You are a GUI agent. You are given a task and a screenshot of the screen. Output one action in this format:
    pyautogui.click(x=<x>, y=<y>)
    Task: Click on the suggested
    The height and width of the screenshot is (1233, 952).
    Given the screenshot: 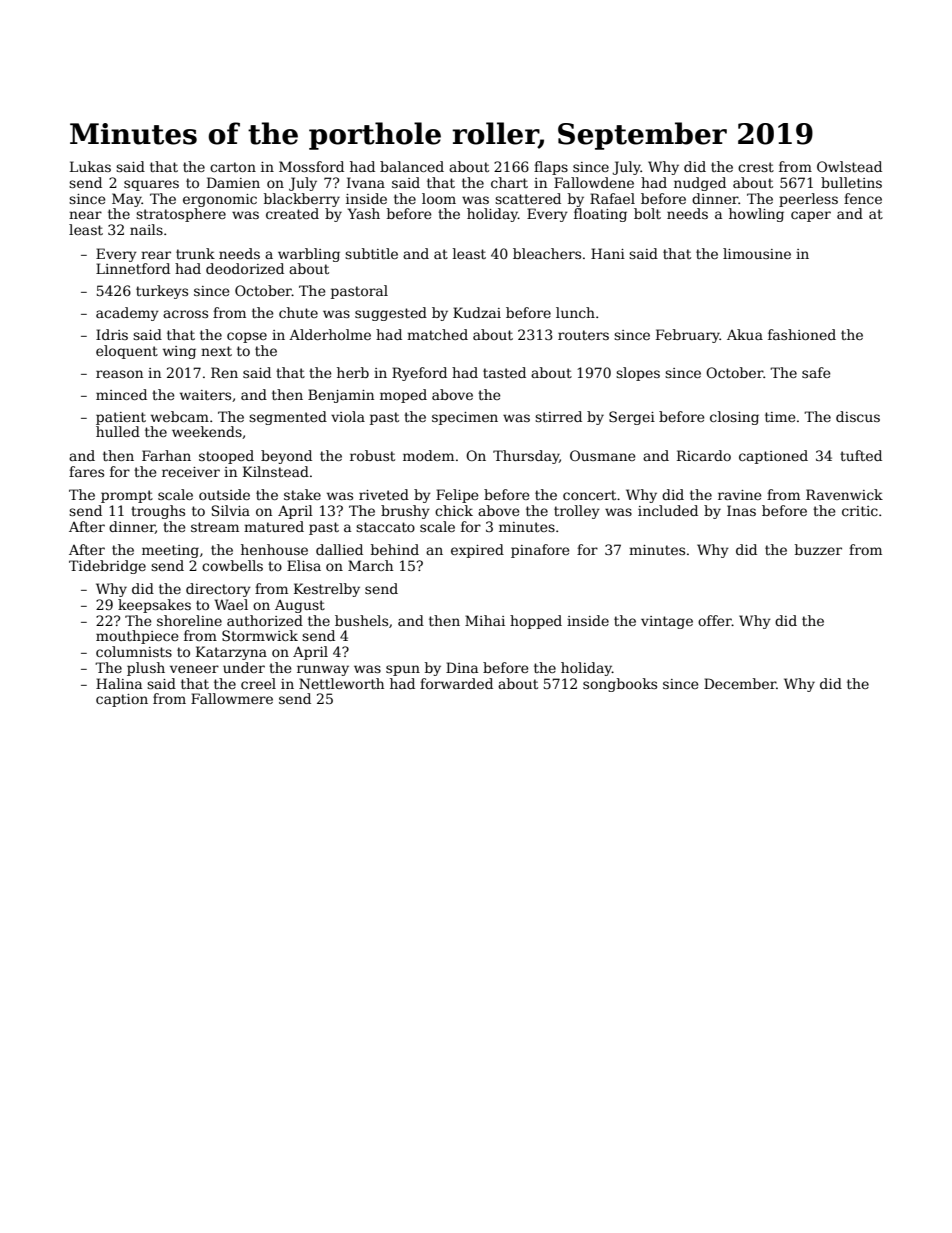 What is the action you would take?
    pyautogui.click(x=391, y=314)
